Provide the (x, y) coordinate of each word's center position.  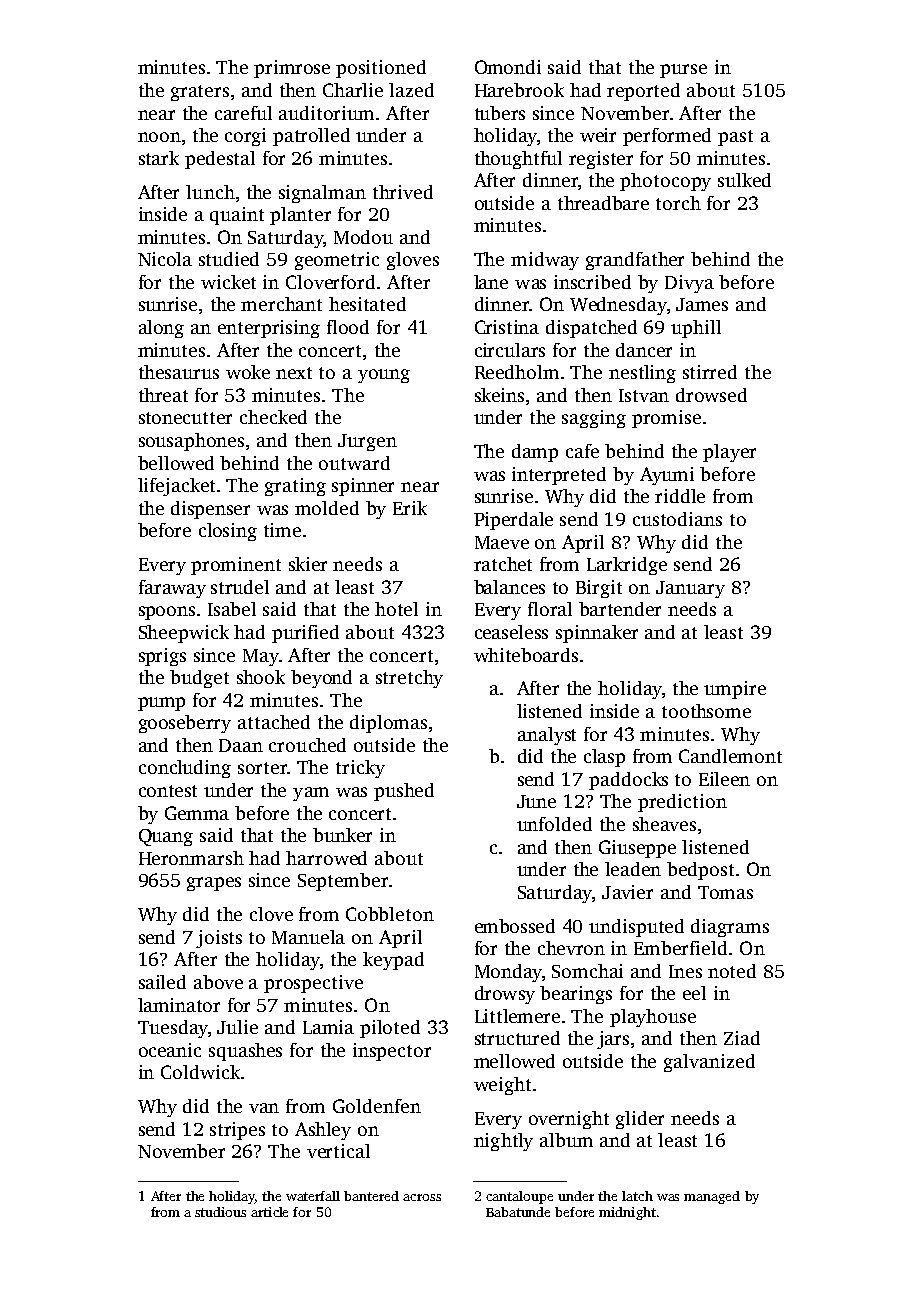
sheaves (664, 824)
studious (220, 1212)
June (536, 801)
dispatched (591, 329)
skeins (499, 395)
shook (261, 677)
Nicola (165, 259)
